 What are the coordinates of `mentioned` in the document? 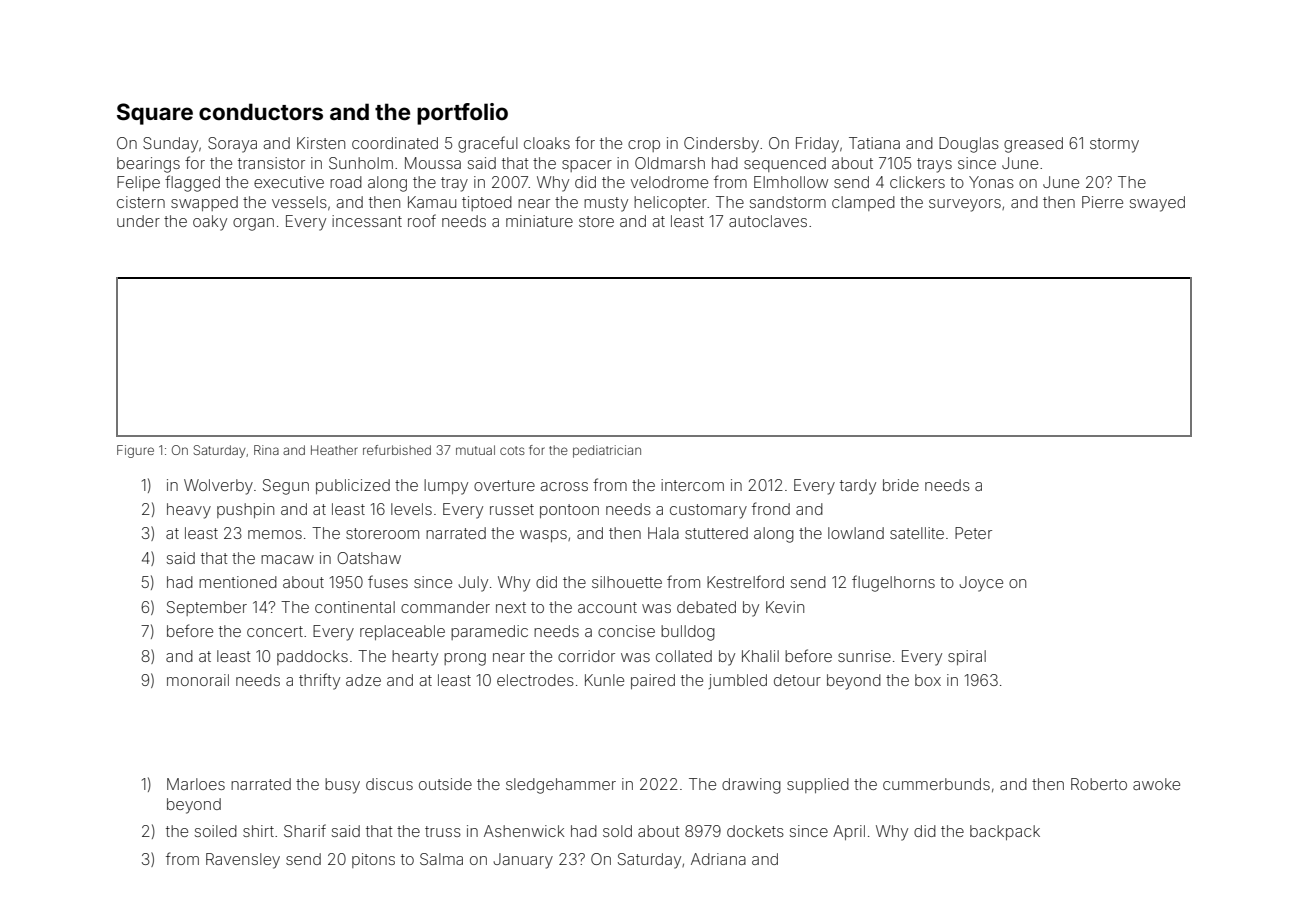 It's located at (238, 582).
